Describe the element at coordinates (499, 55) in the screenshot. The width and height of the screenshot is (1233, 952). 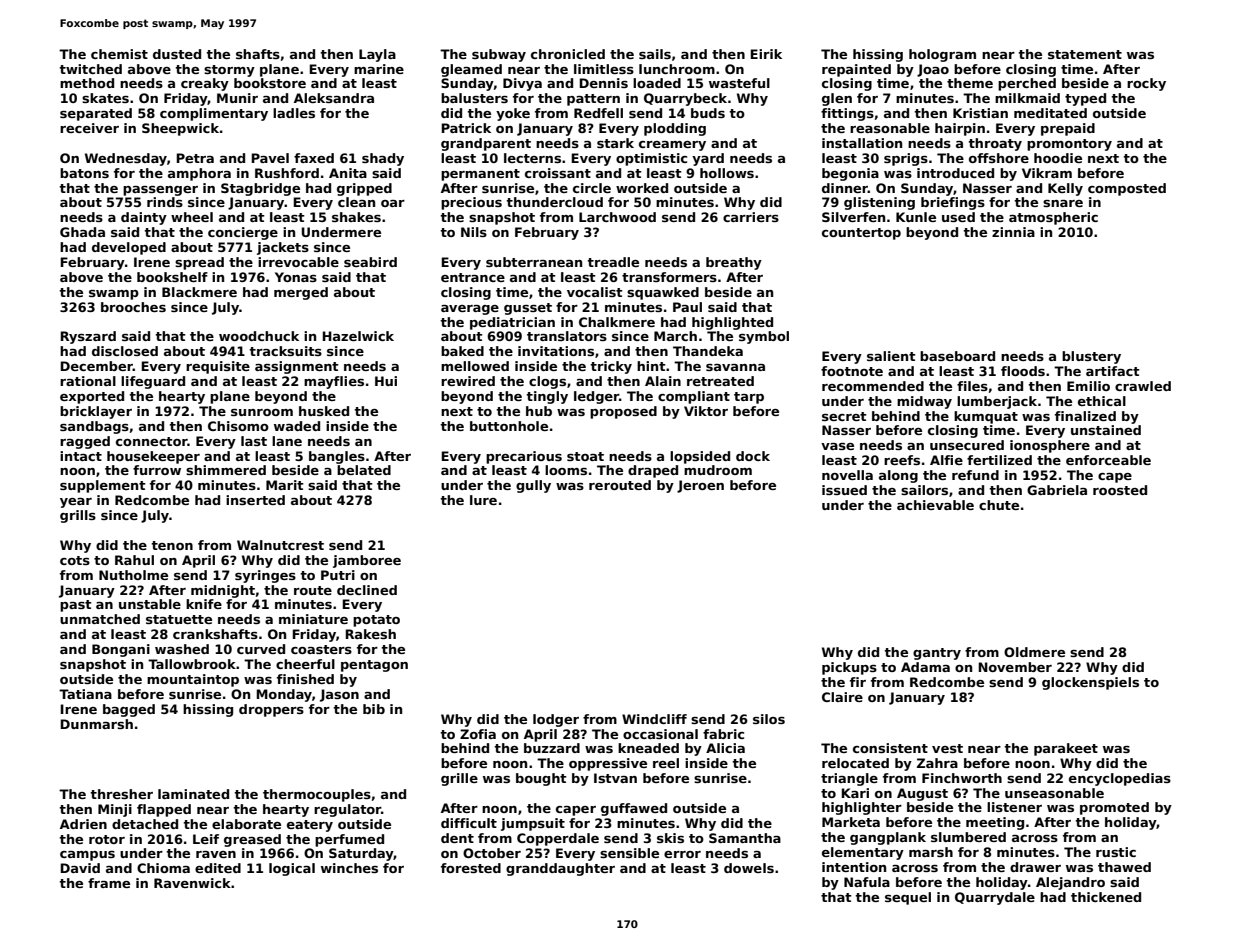
I see `subway` at that location.
